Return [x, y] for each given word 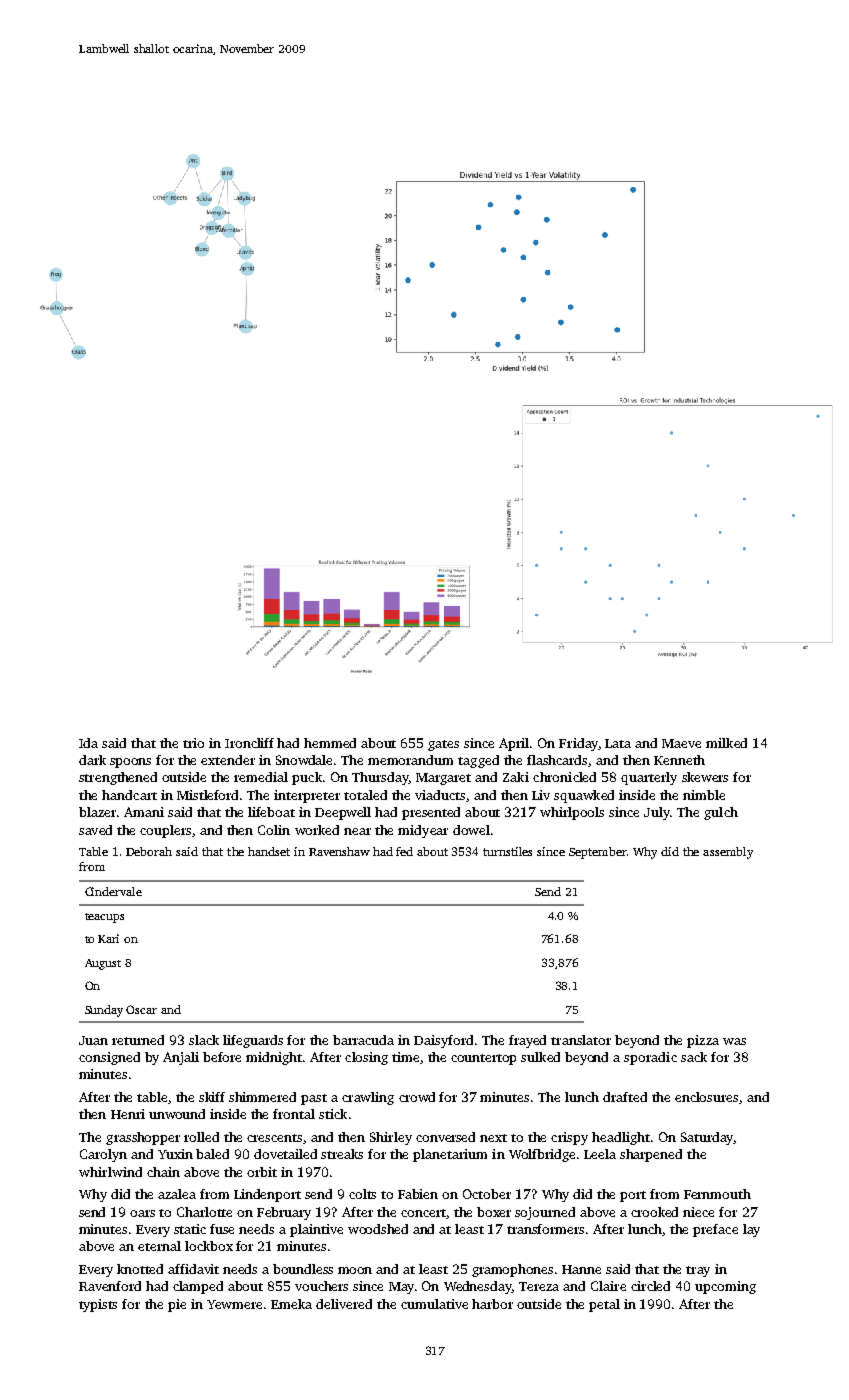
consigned [109, 1058]
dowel [471, 830]
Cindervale [113, 891]
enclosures [706, 1097]
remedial [261, 777]
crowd [417, 1097]
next [493, 1138]
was [734, 1041]
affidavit [193, 1269]
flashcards [557, 760]
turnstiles [507, 851]
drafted [625, 1097]
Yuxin [175, 1154]
